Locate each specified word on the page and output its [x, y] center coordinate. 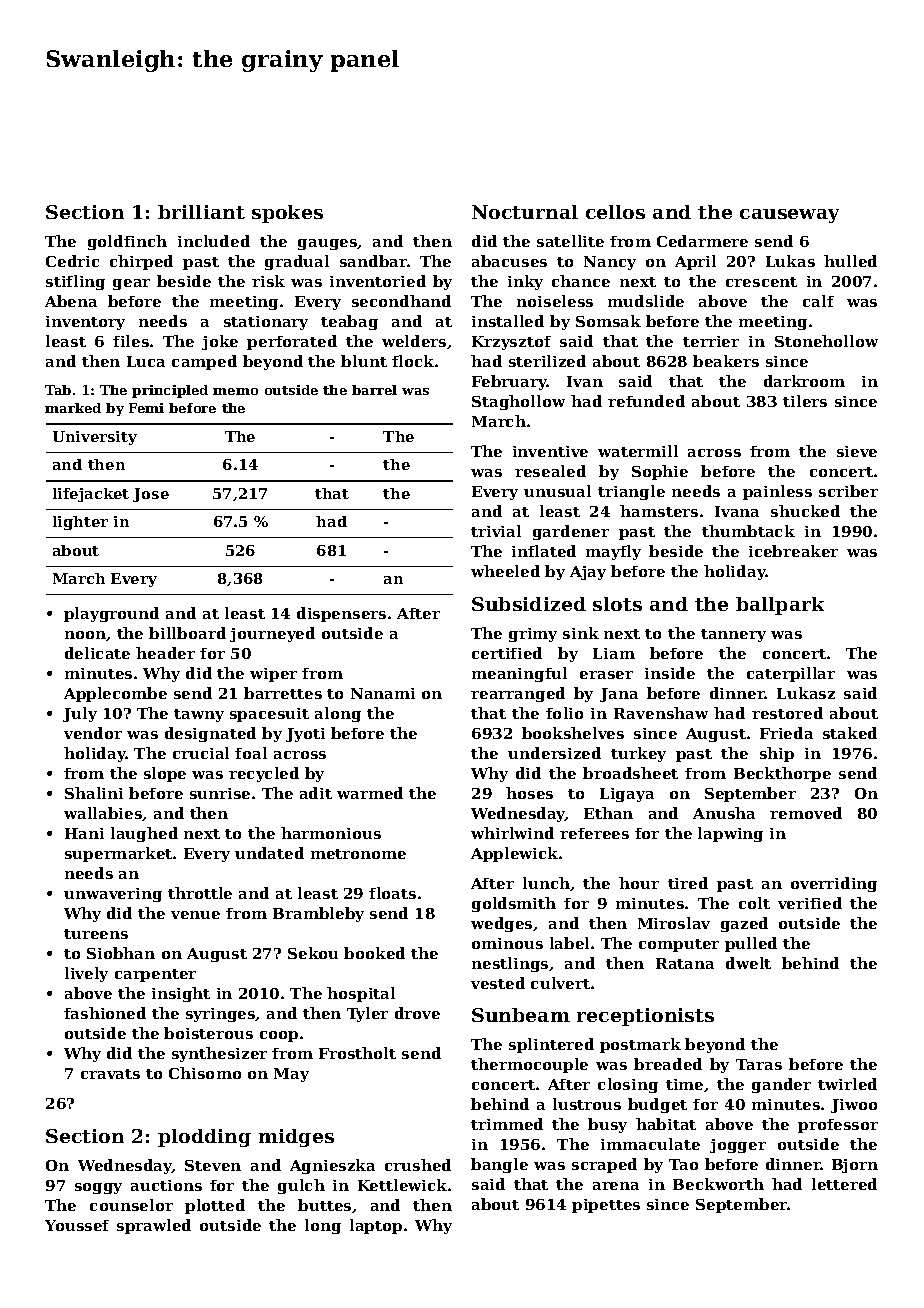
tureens [96, 934]
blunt [364, 361]
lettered [844, 1184]
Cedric [72, 261]
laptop [376, 1226]
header [165, 653]
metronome [358, 854]
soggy [98, 1188]
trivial [496, 531]
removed [806, 813]
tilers [805, 401]
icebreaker [793, 551]
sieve [857, 451]
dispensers [341, 614]
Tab [58, 390]
